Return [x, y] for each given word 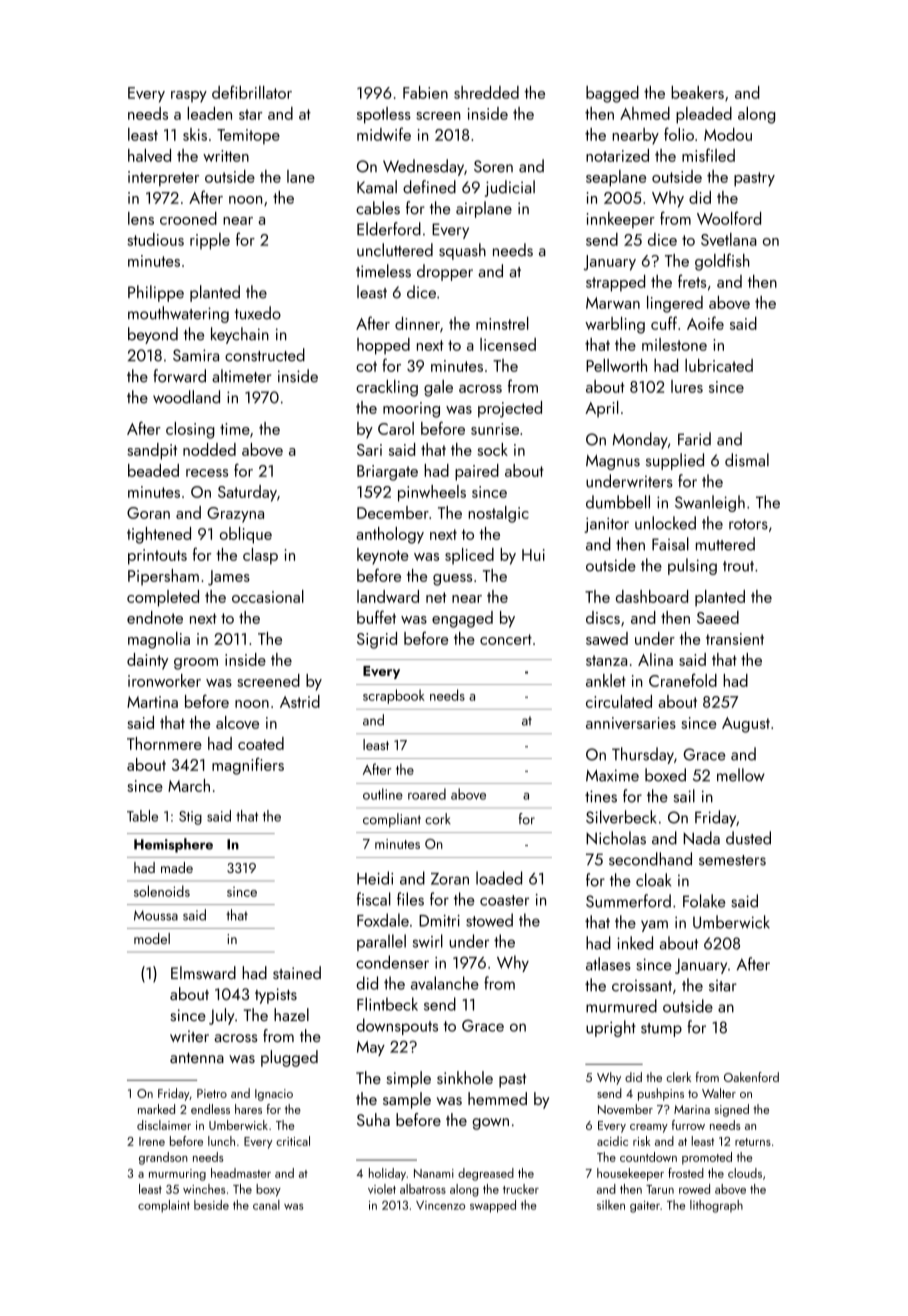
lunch [221, 1141]
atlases [608, 964]
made [177, 867]
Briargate [387, 473]
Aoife [705, 323]
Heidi [375, 878]
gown [490, 1124]
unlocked [665, 523]
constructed [265, 355]
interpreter [163, 179]
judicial [510, 188]
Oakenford [751, 1077]
